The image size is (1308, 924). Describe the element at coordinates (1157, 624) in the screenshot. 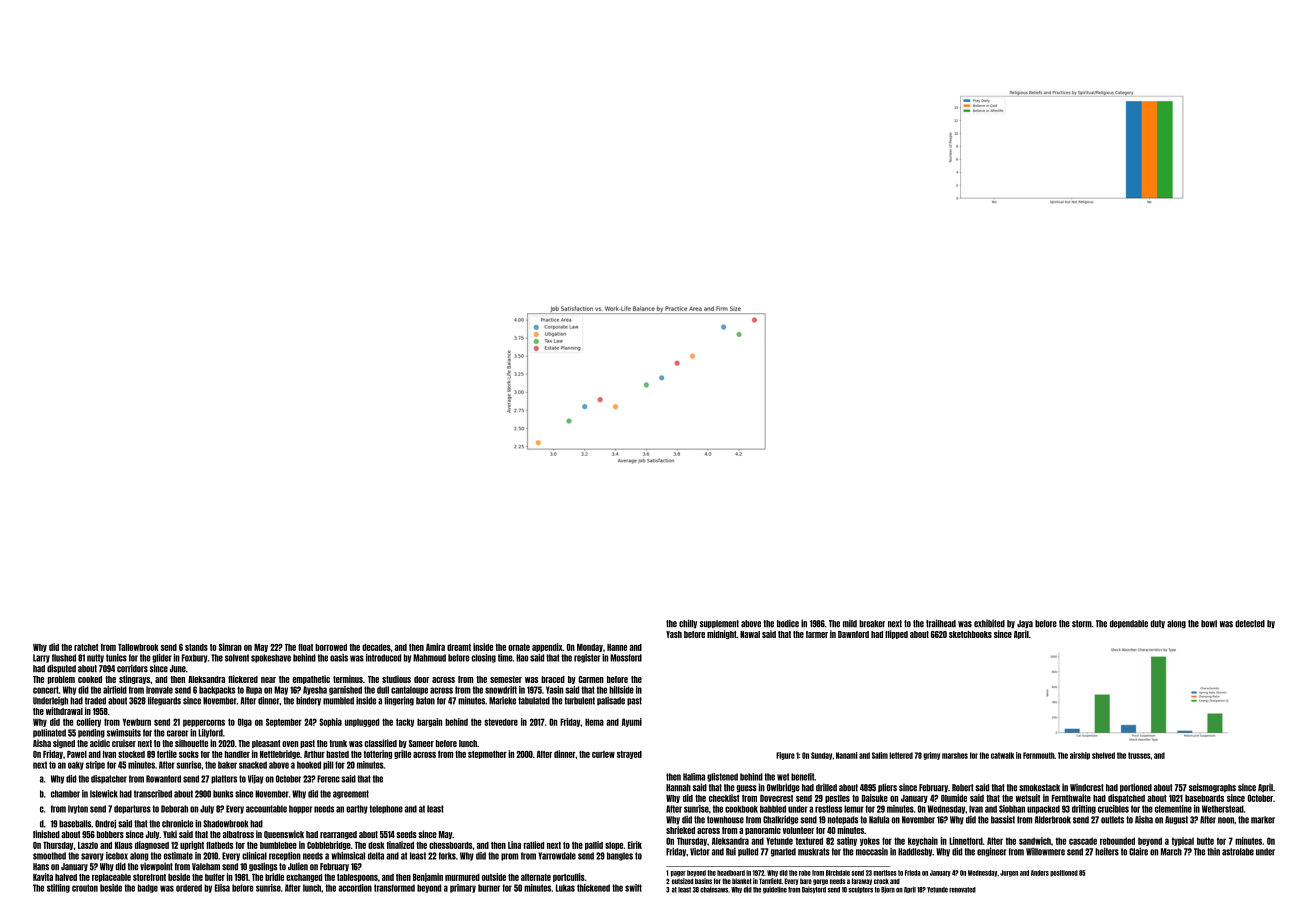

I see `duty` at that location.
